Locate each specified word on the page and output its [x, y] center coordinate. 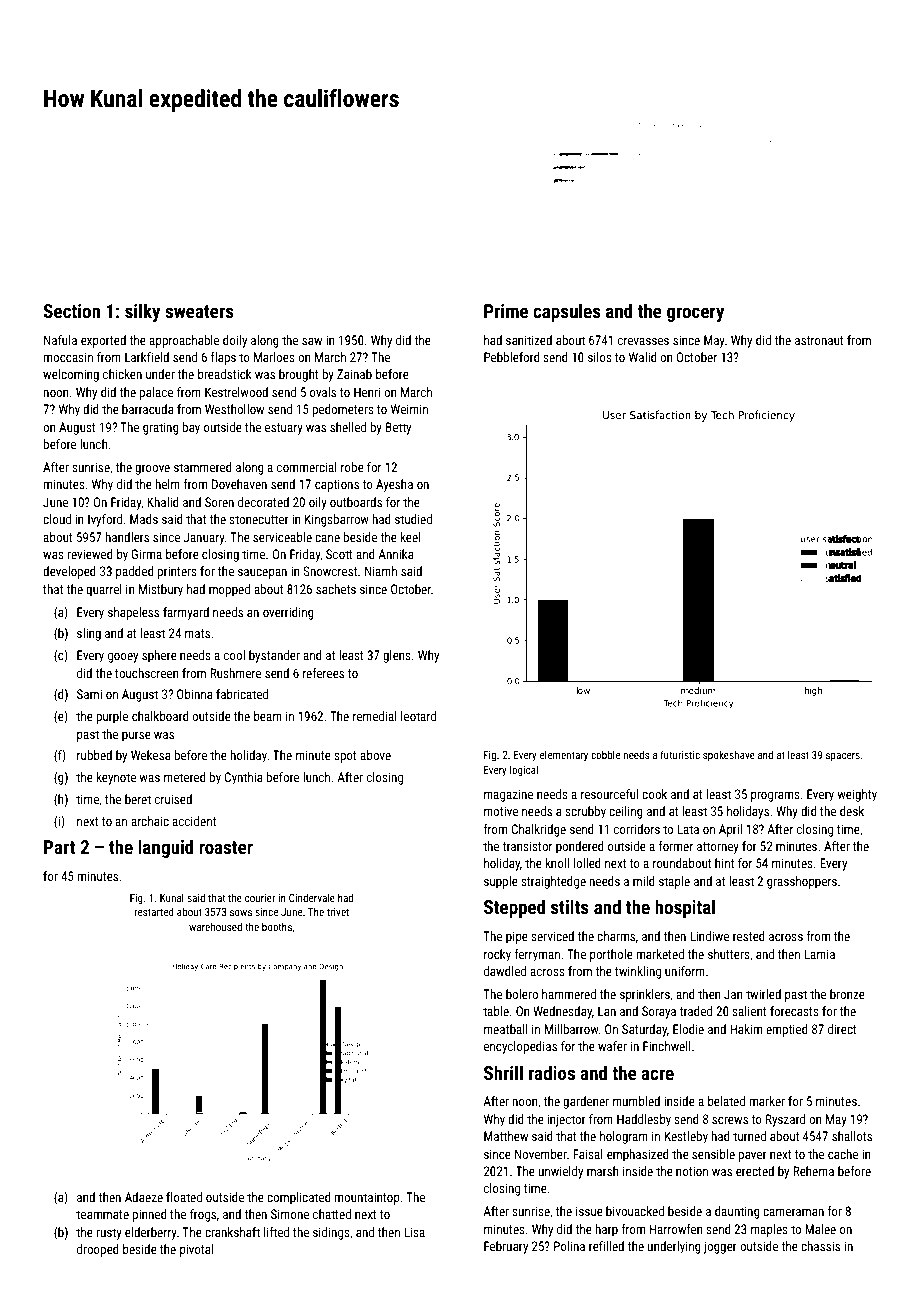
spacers [843, 757]
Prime [506, 311]
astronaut [819, 340]
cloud [57, 519]
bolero [522, 994]
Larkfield [147, 357]
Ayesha [394, 485]
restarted [154, 912]
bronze [847, 994]
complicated [299, 1198]
